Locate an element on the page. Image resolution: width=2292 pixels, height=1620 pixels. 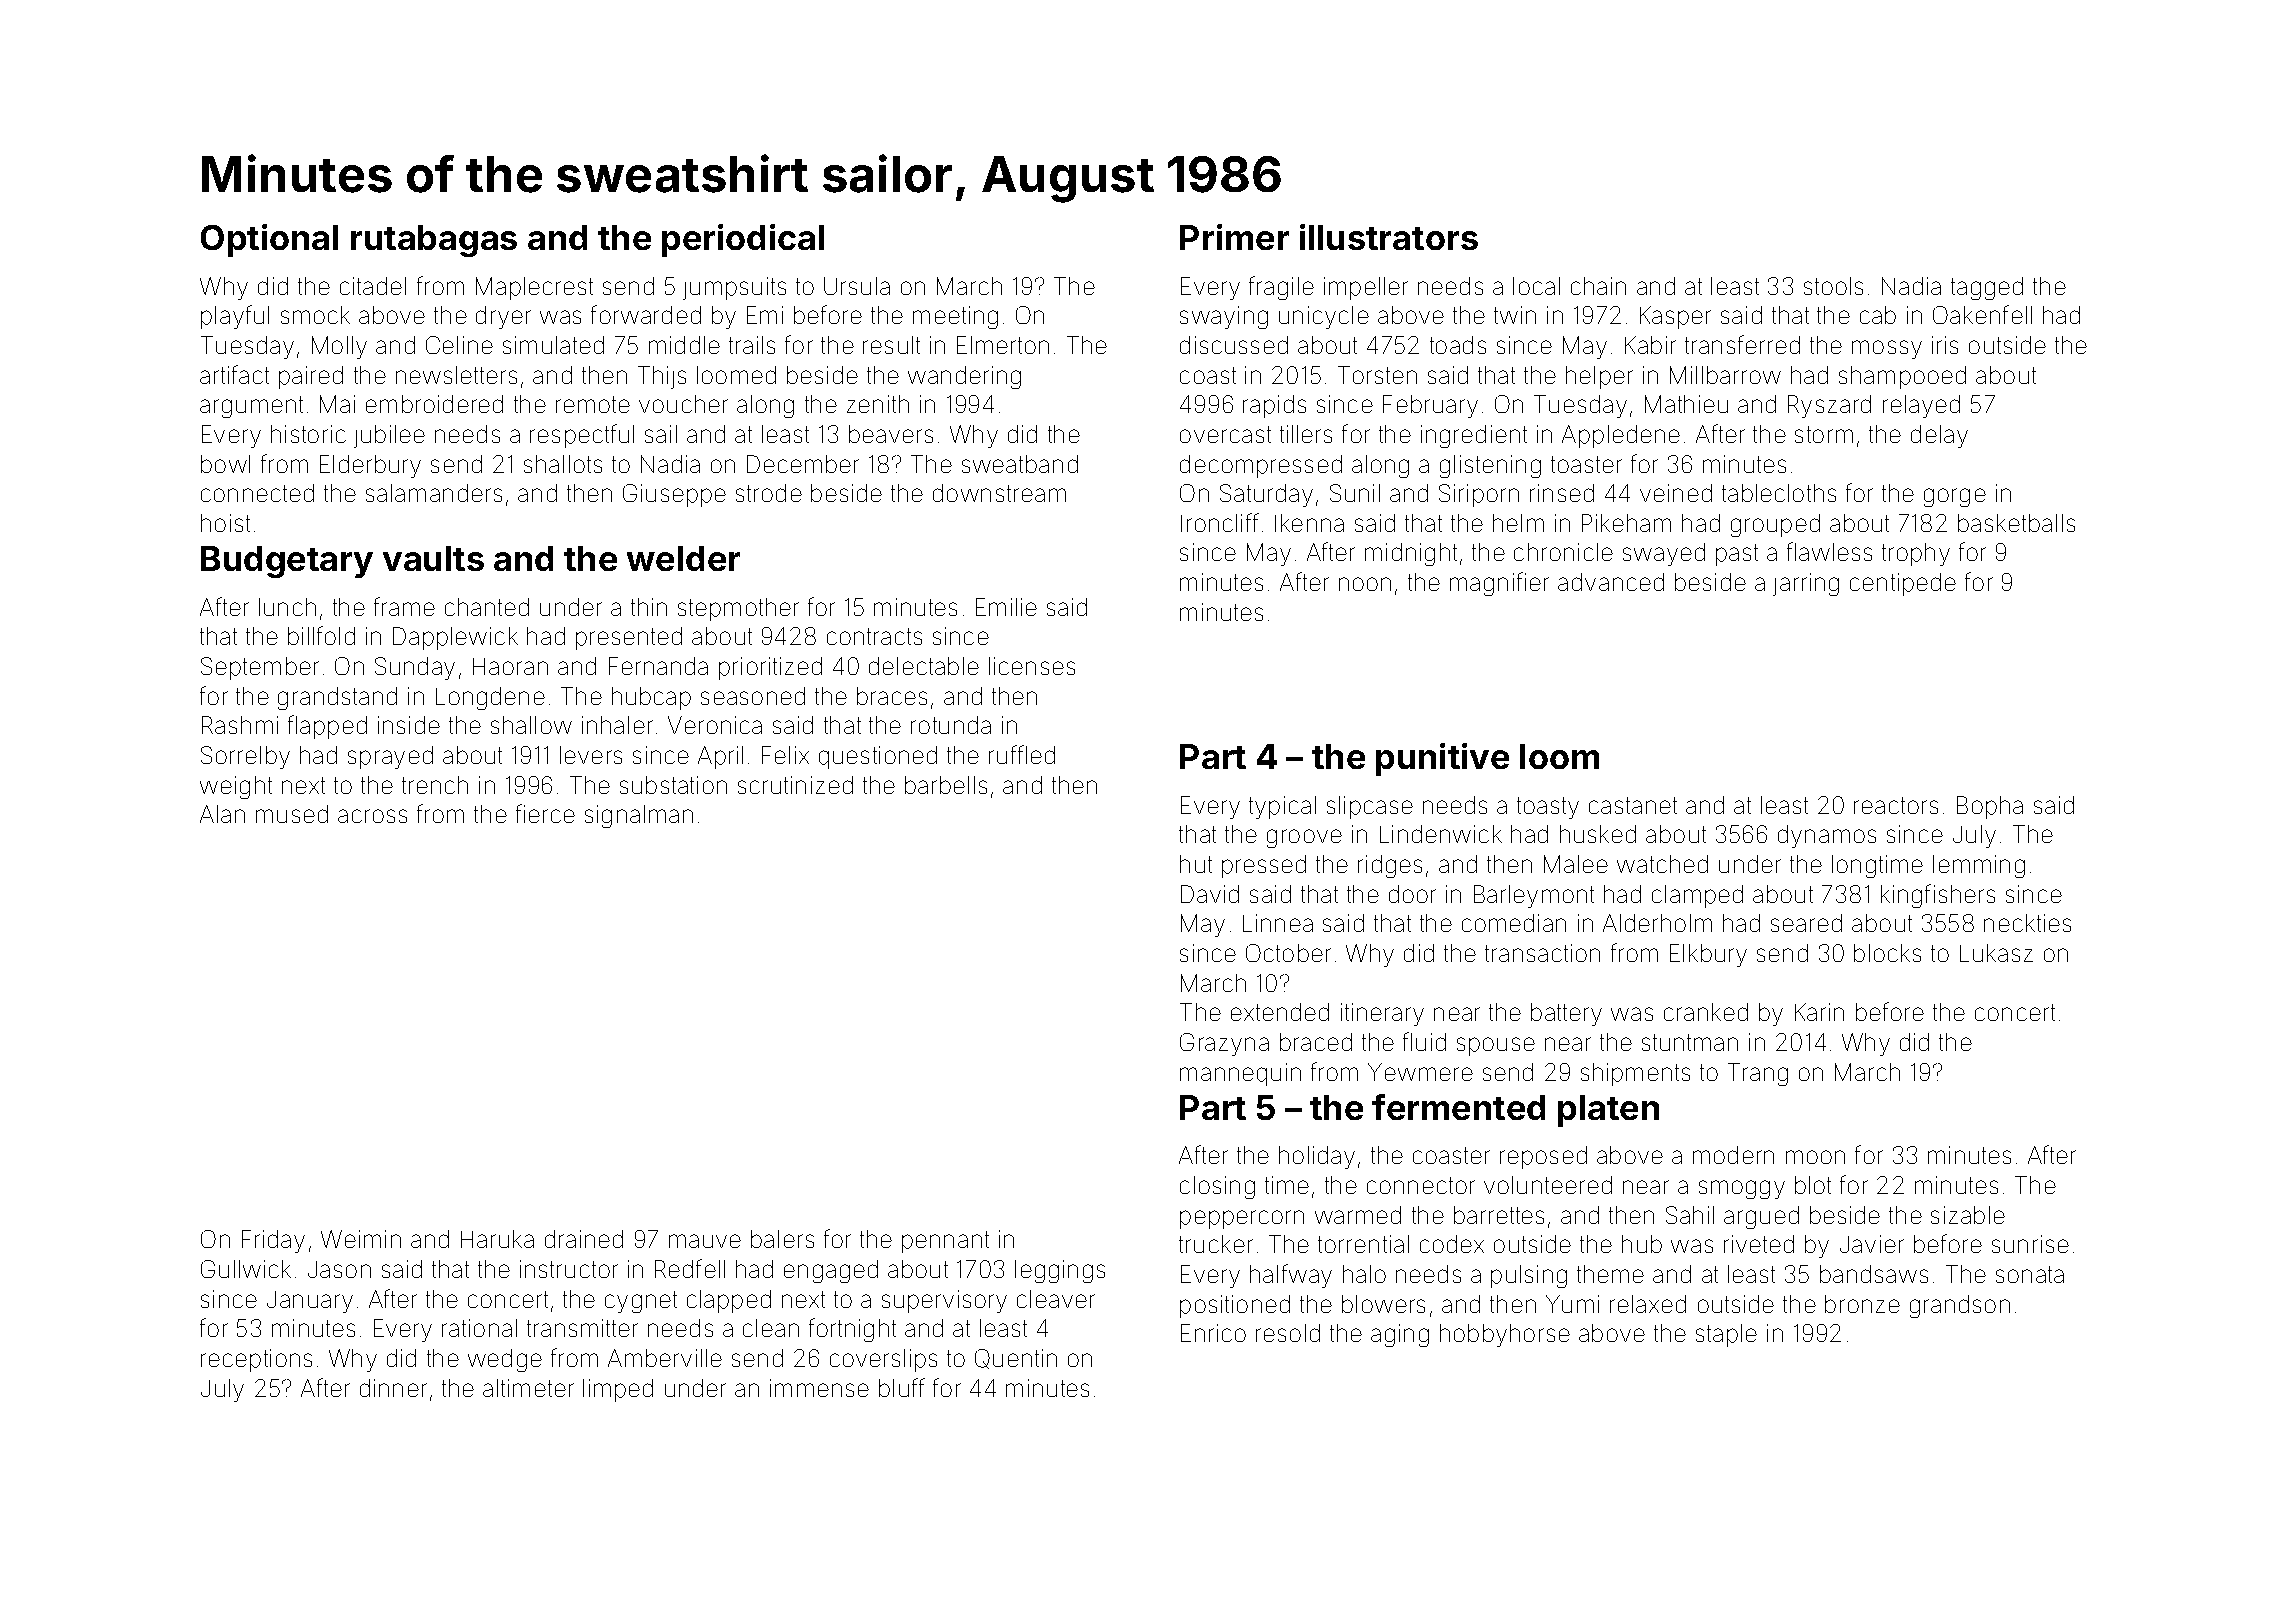
Elmerton is located at coordinates (1003, 345).
